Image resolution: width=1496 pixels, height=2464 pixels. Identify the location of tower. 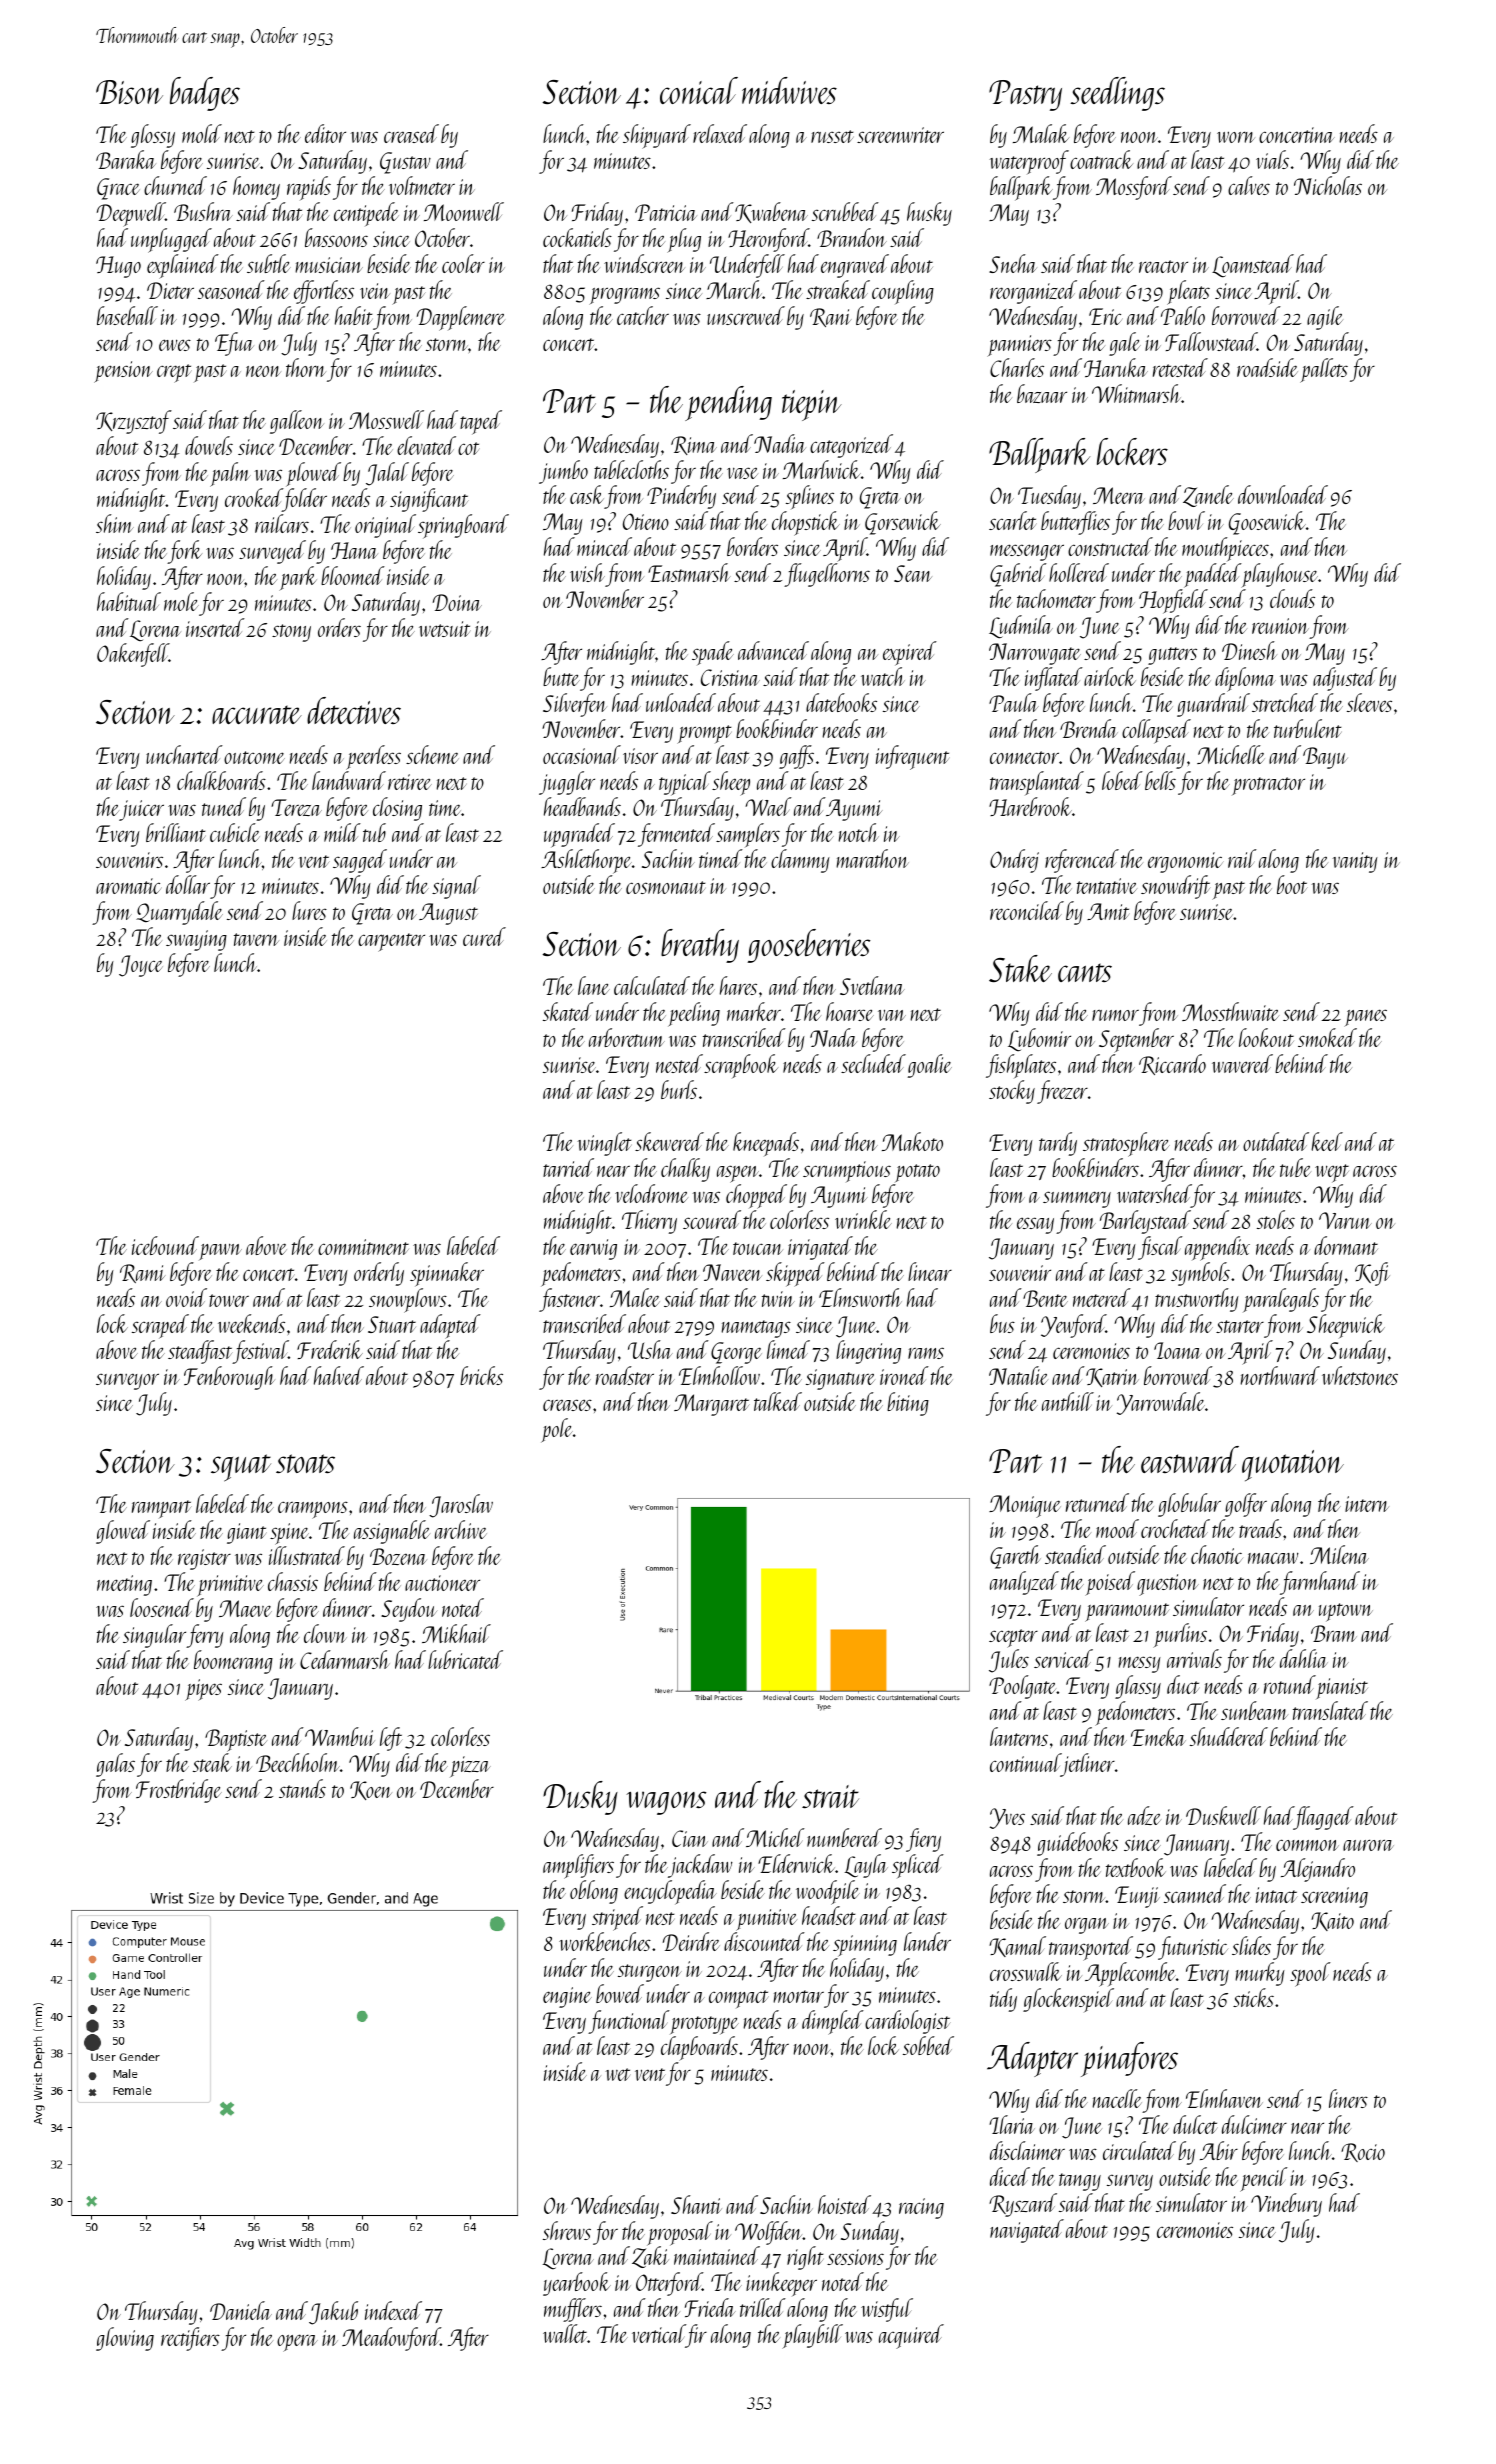
(229, 1300).
